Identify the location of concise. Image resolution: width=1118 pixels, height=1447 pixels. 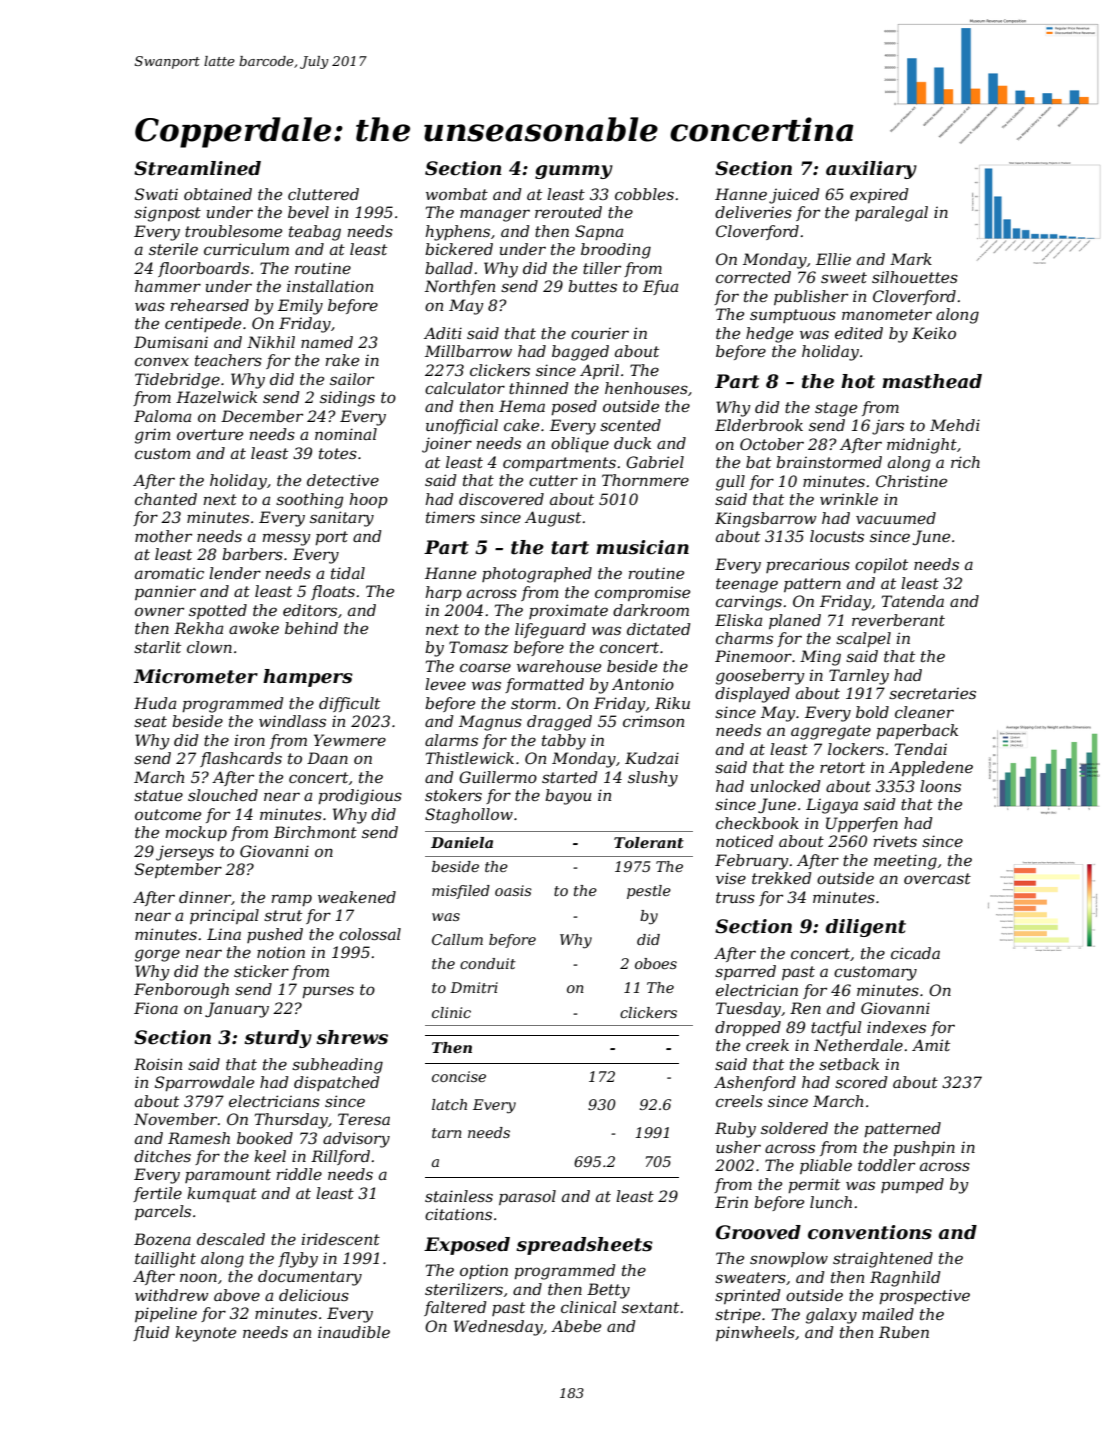
(459, 1076).
